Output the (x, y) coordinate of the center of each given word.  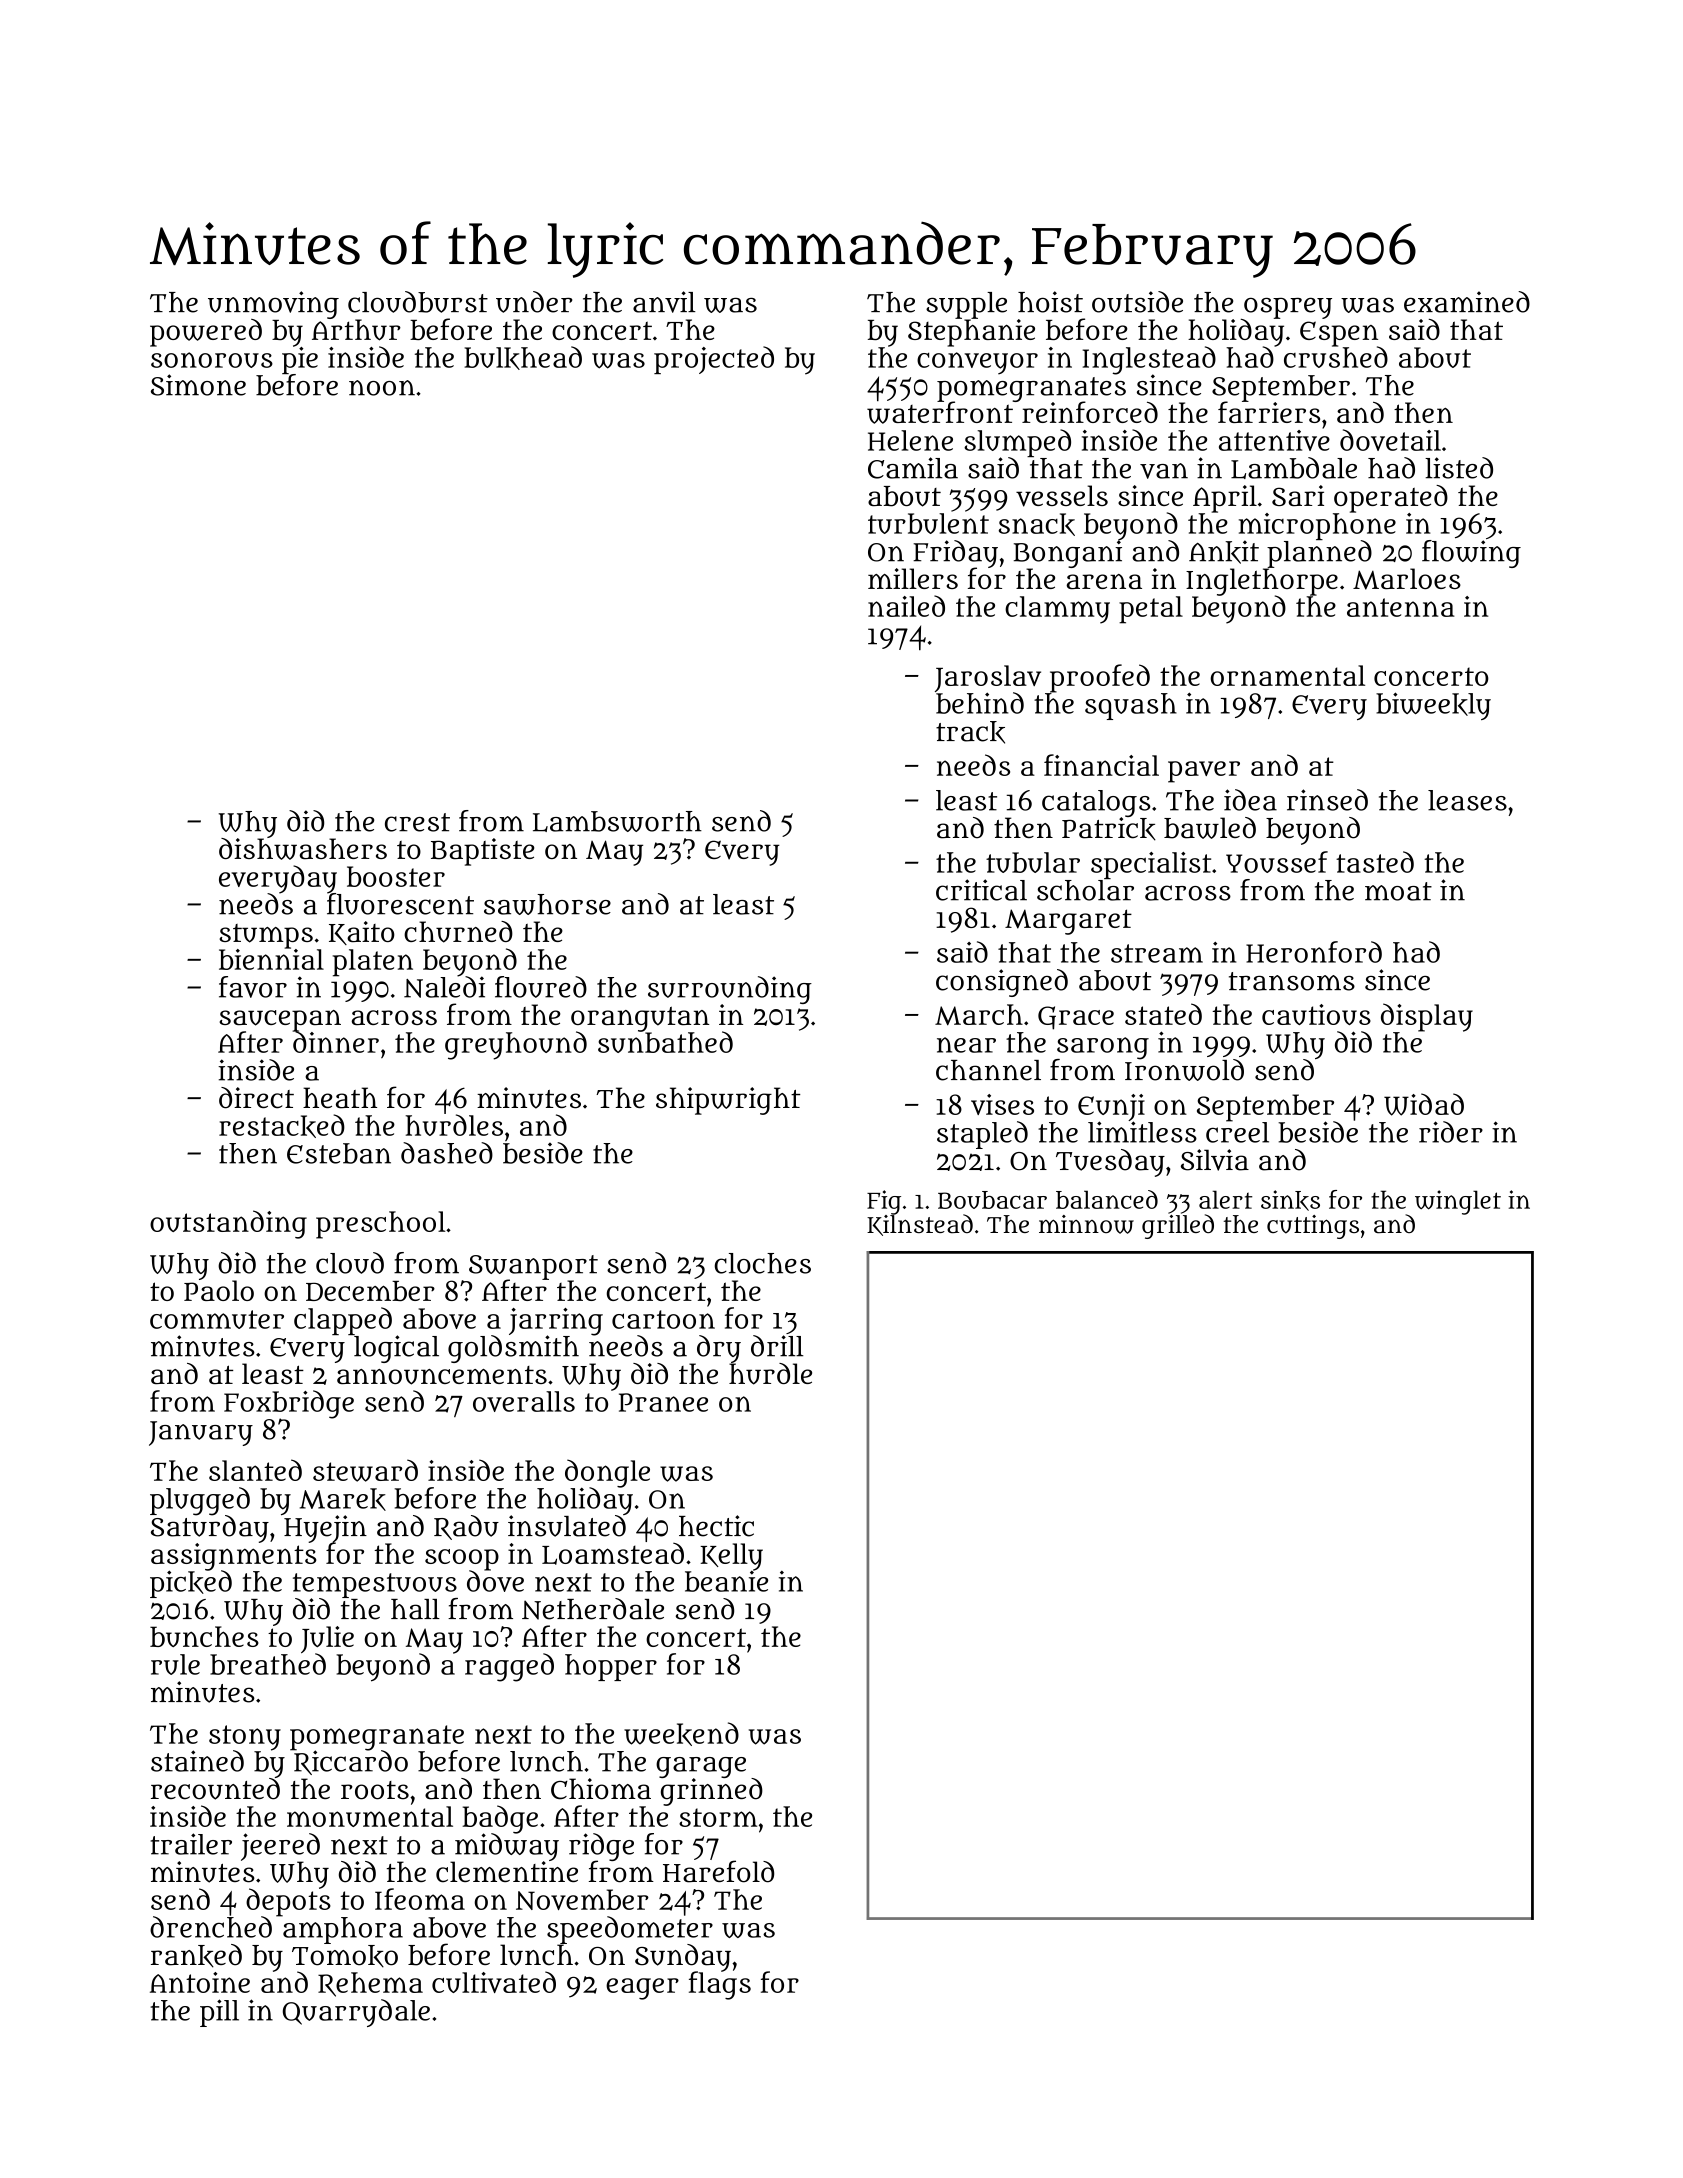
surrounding (730, 990)
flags (720, 1986)
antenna (1401, 607)
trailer (191, 1844)
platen (373, 963)
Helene (910, 440)
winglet (1458, 1202)
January (201, 1433)
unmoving (273, 305)
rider (1451, 1132)
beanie (726, 1581)
